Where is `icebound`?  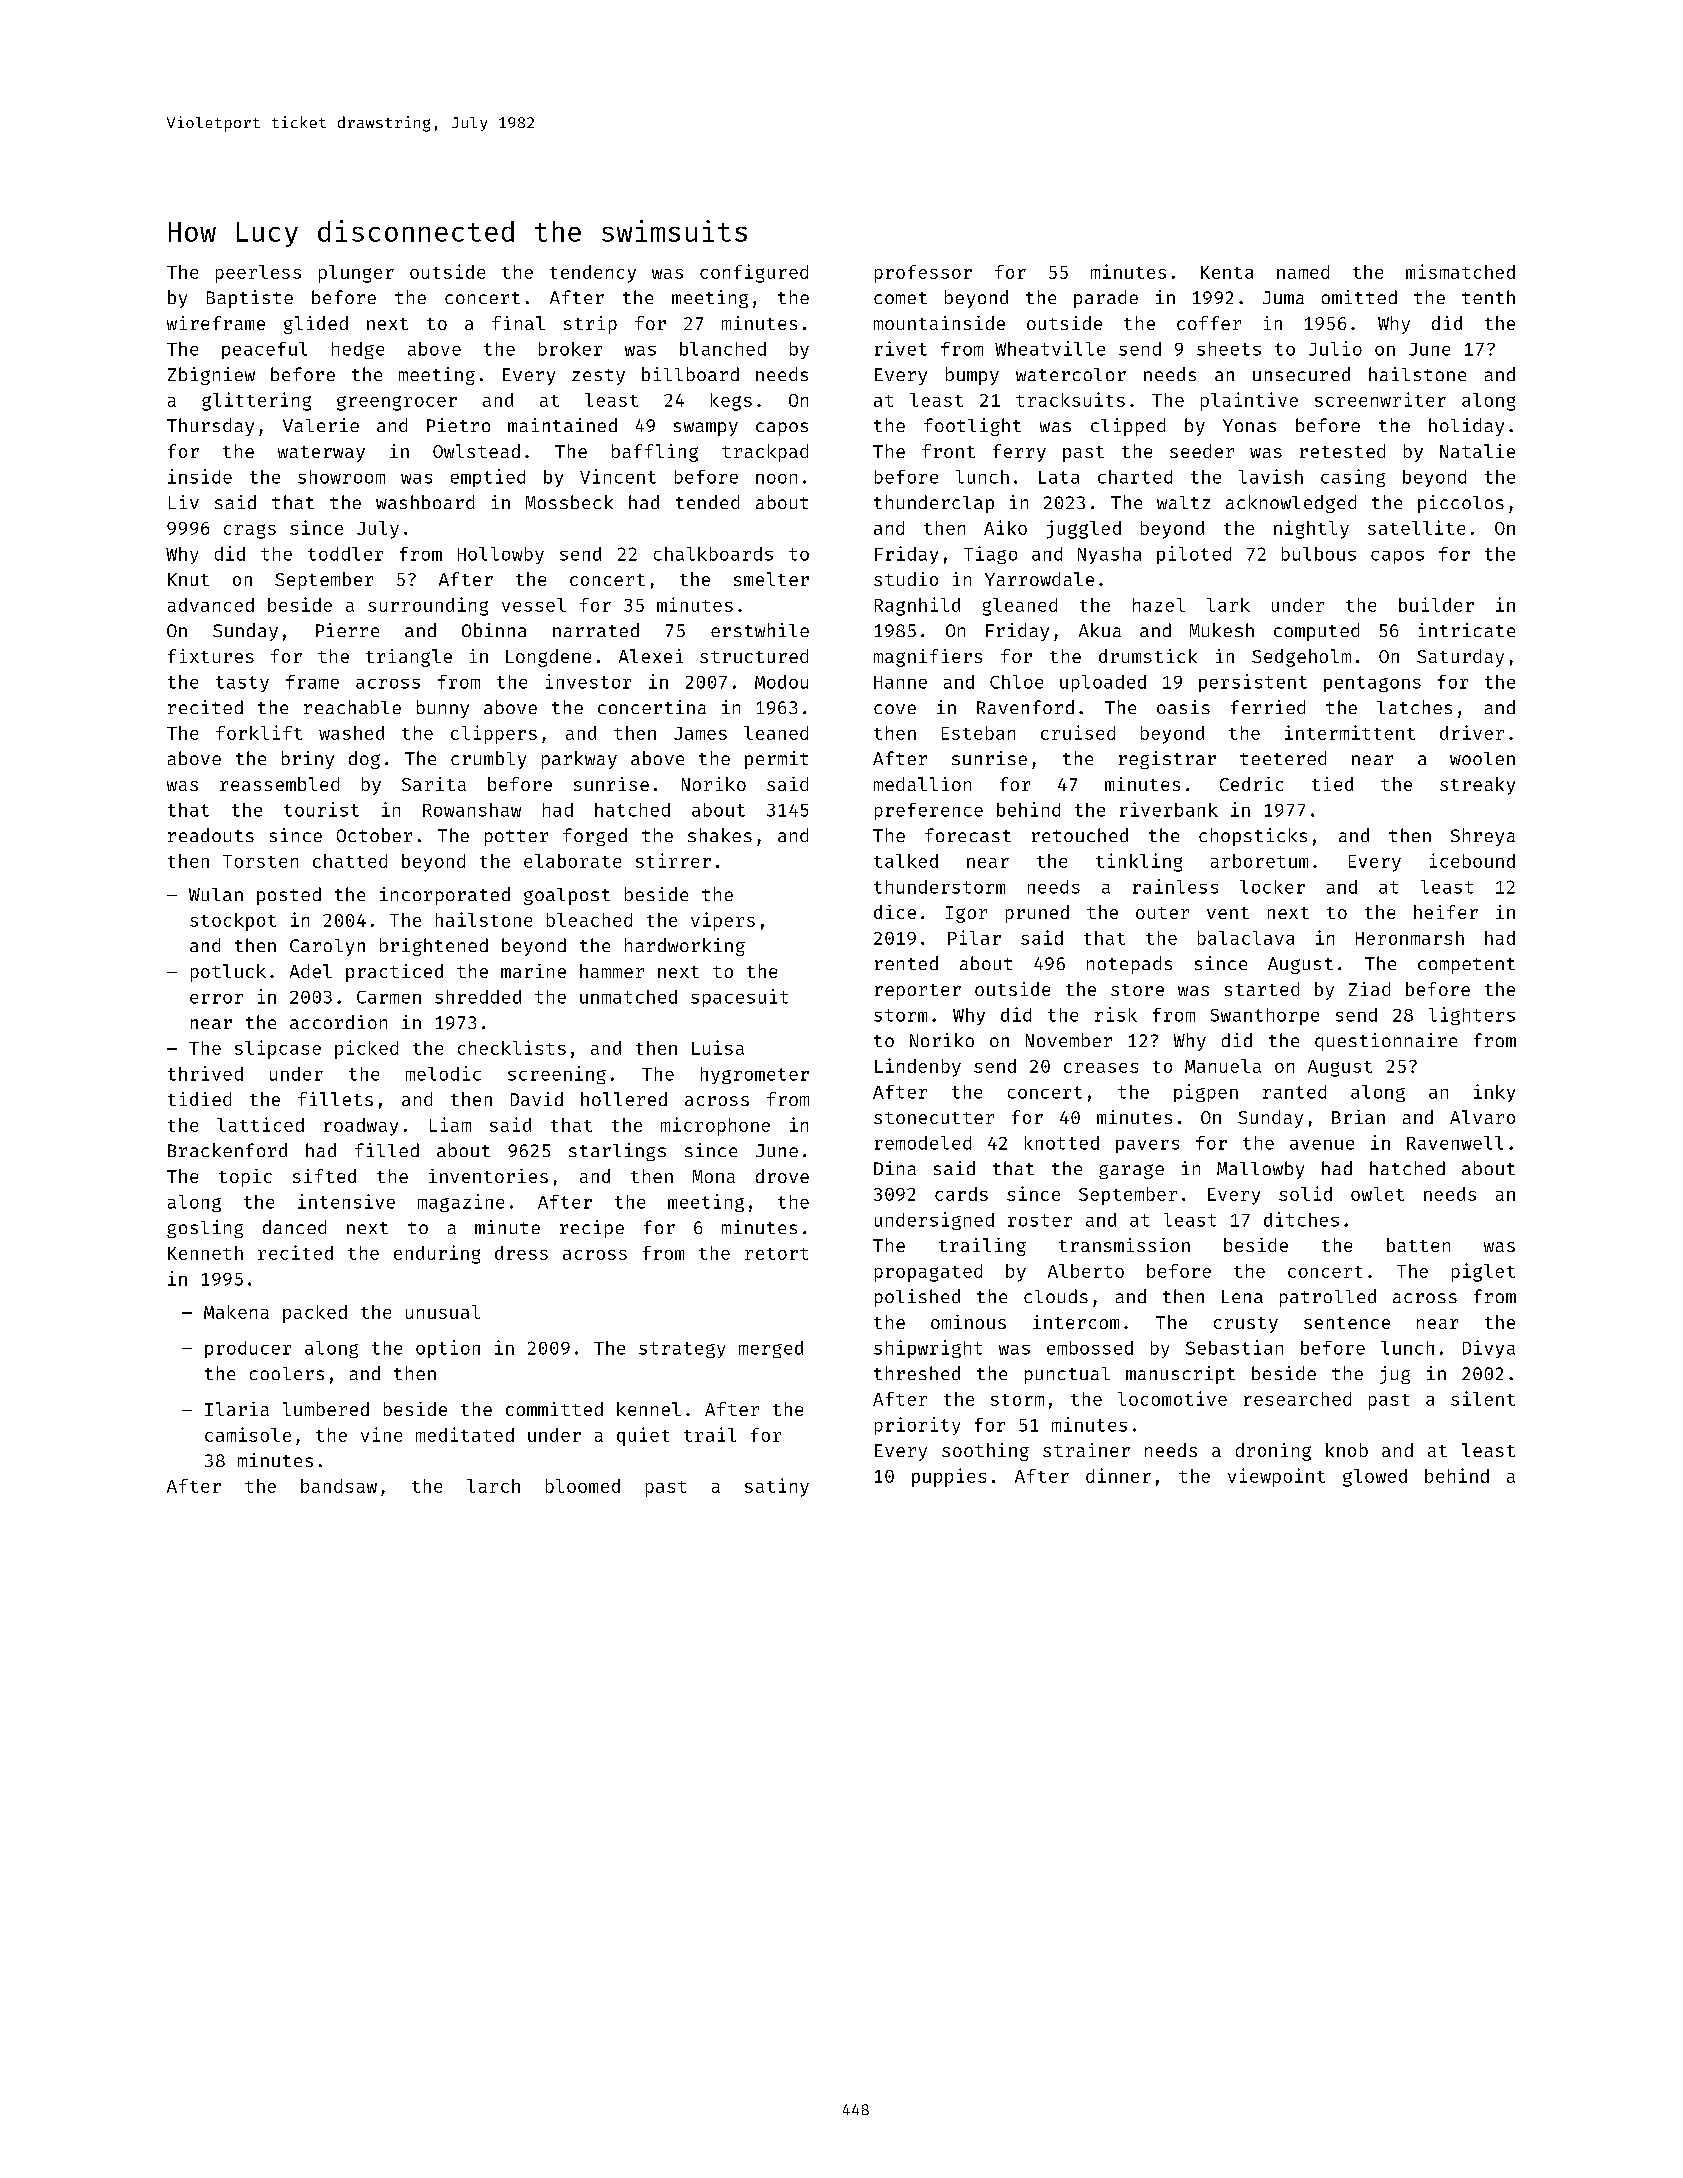
icebound is located at coordinates (1472, 860).
